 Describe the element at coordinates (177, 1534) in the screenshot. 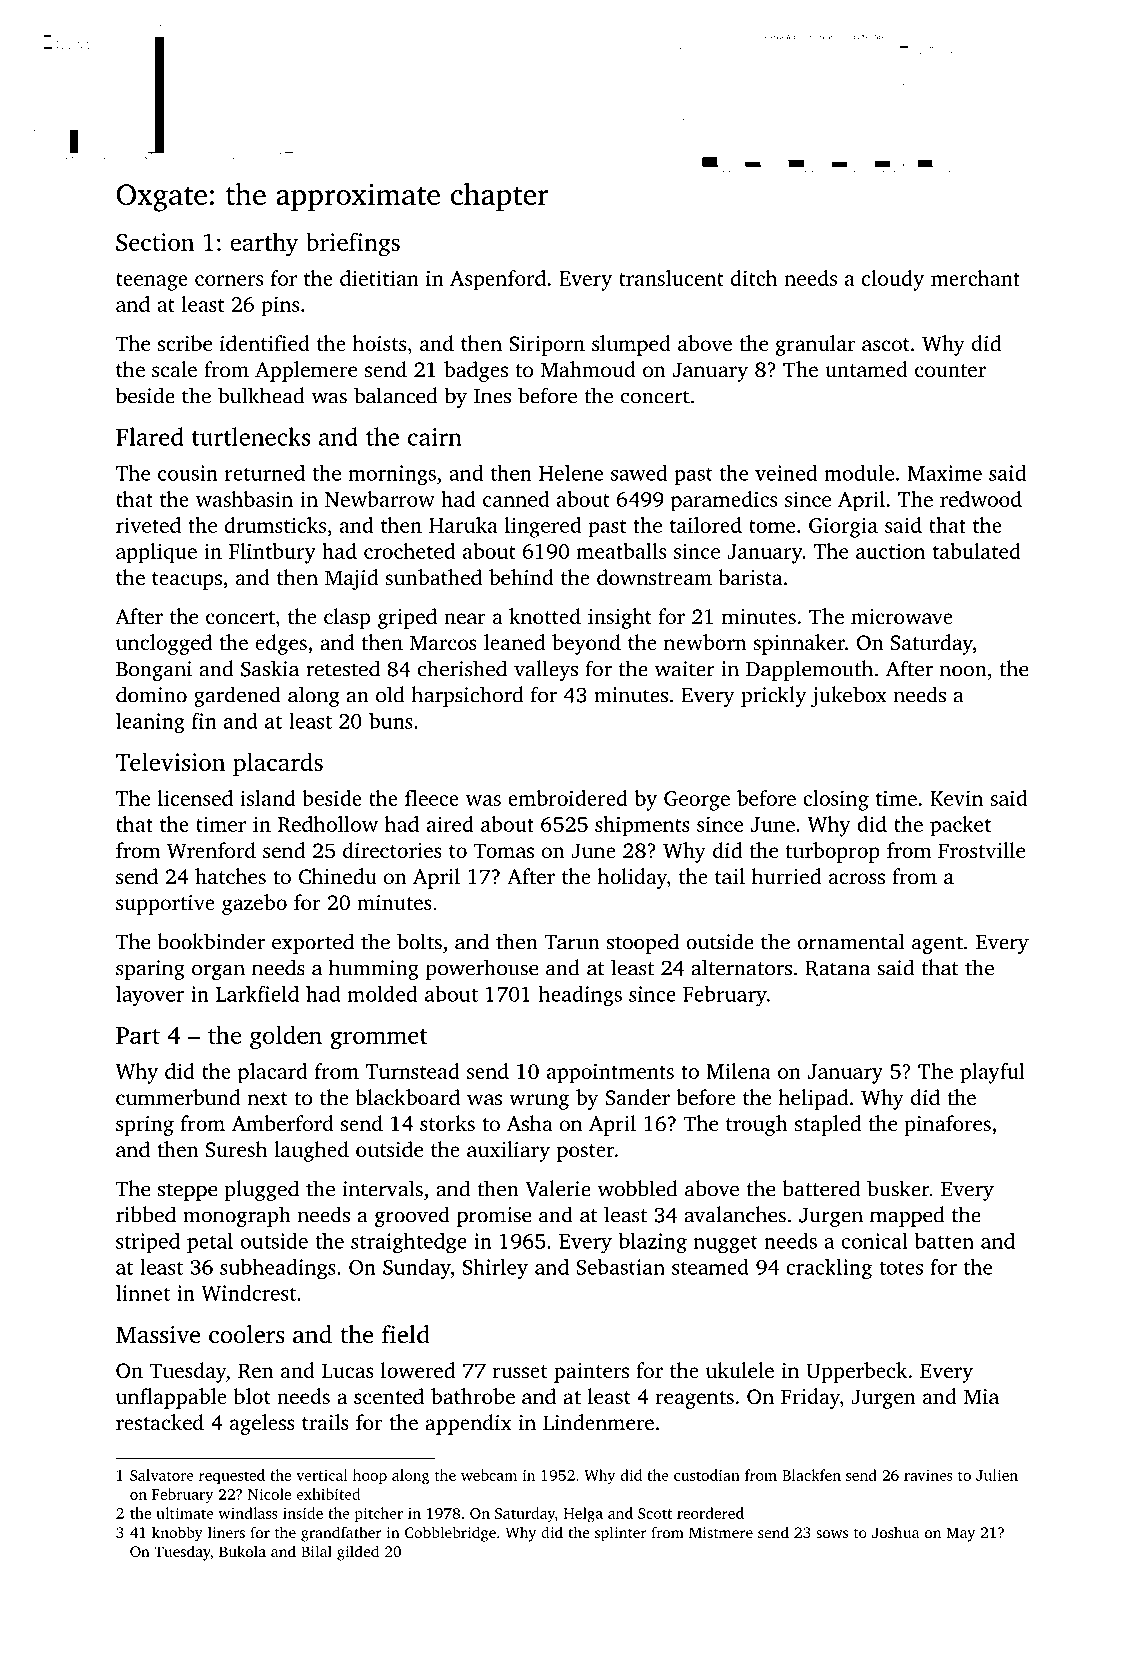

I see `knobby` at that location.
